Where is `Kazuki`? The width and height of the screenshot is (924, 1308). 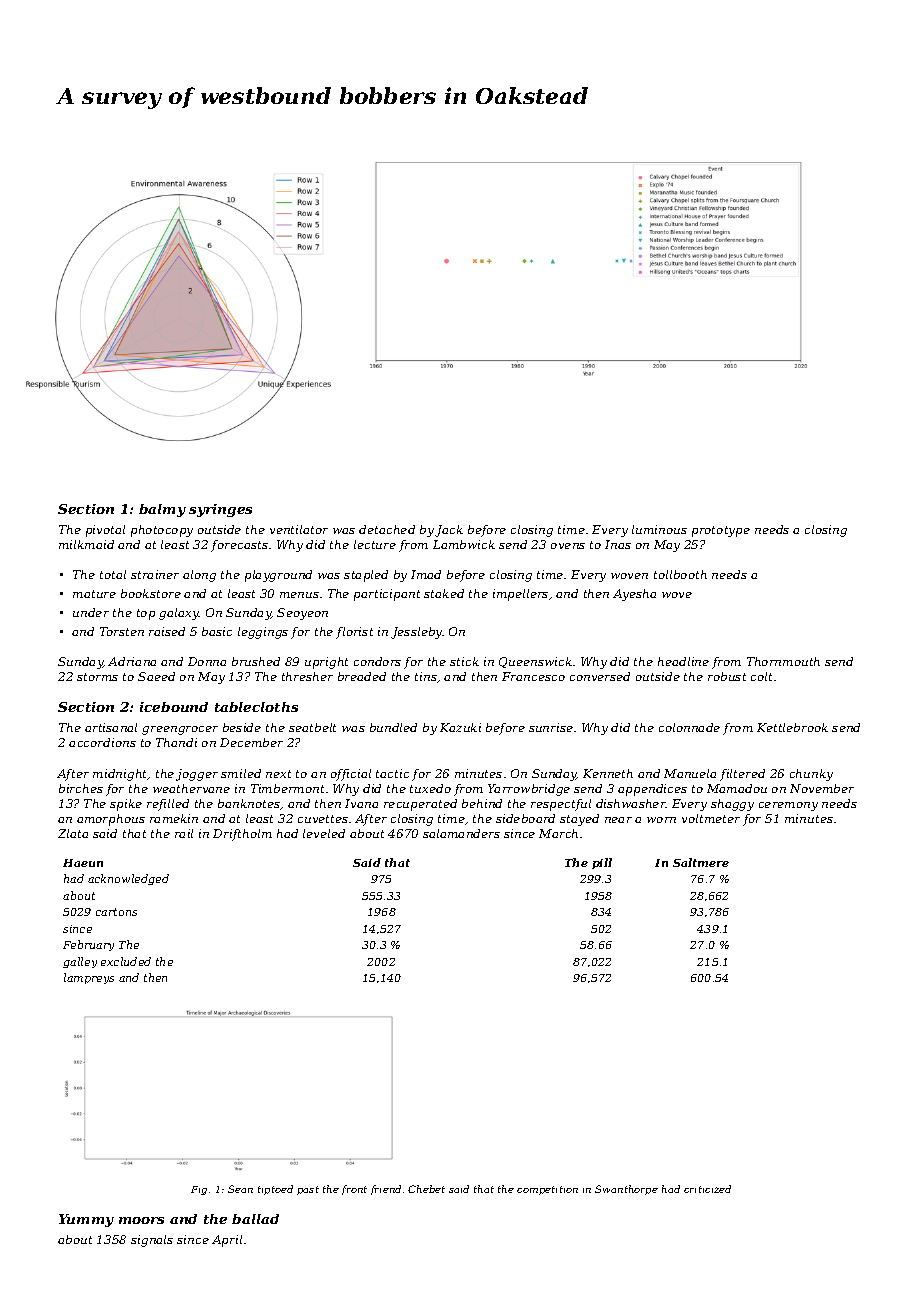
Kazuki is located at coordinates (460, 727).
